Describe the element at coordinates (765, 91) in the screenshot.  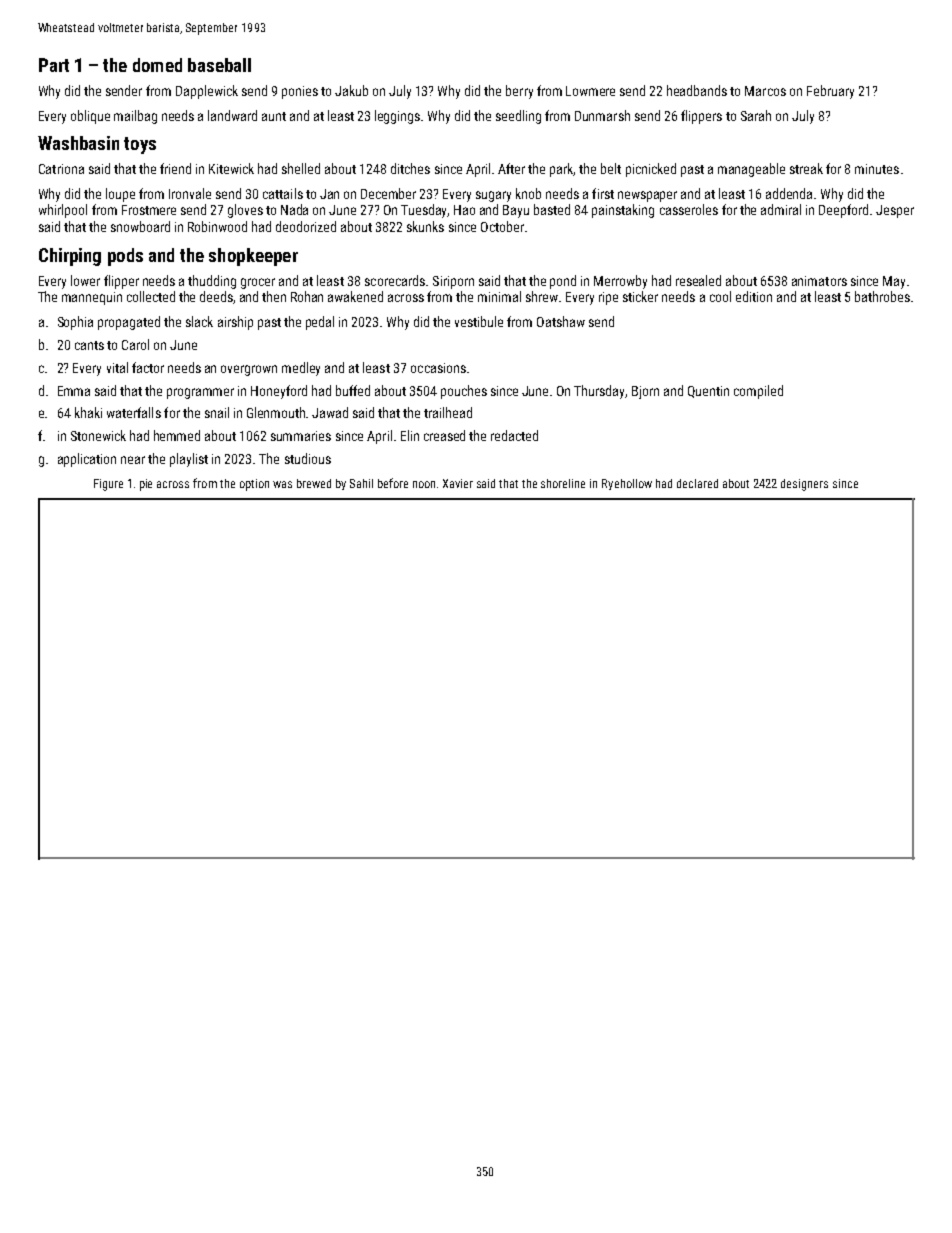
I see `Marcos` at that location.
